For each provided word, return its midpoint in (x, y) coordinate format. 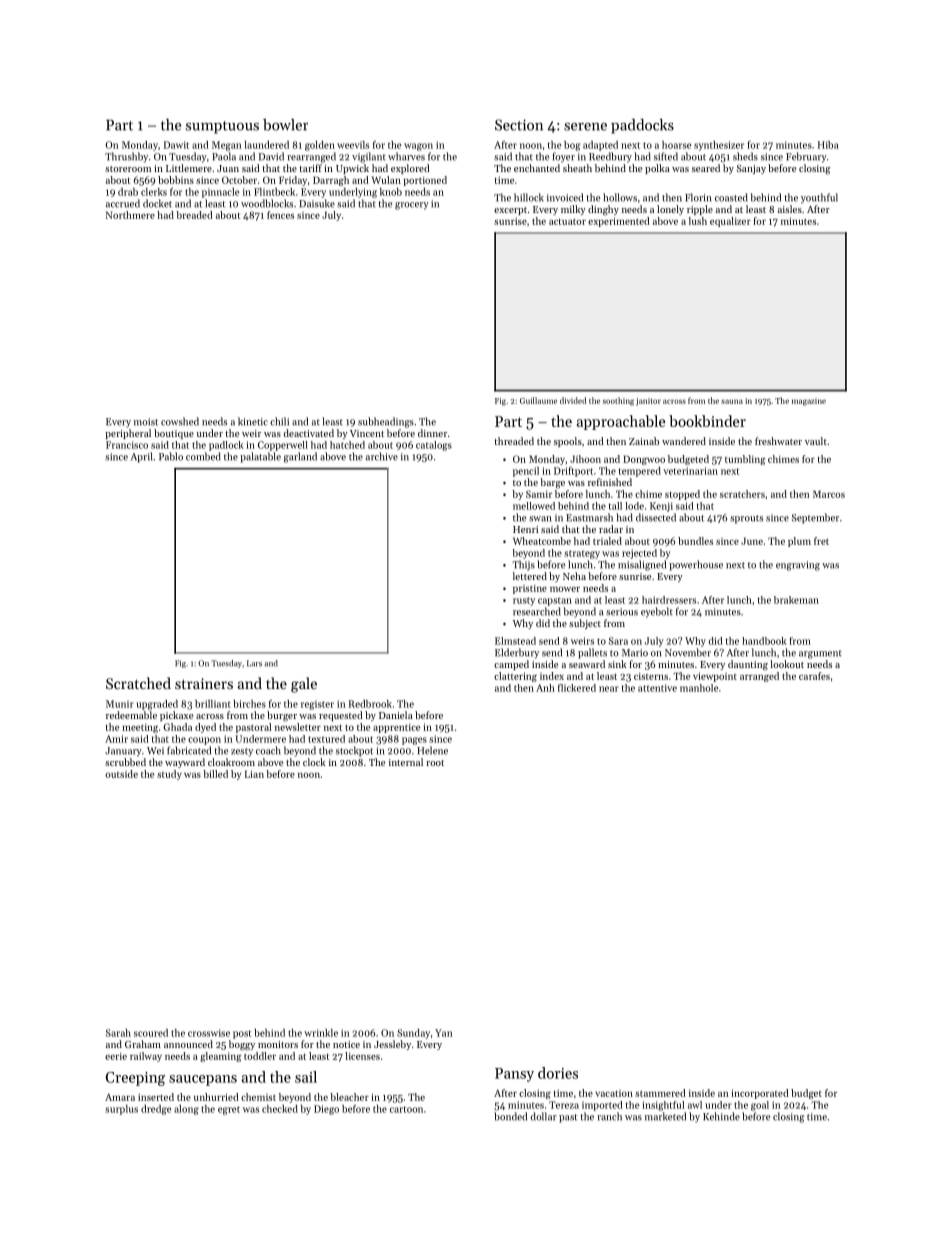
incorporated (760, 1094)
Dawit (176, 145)
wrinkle (321, 1033)
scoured (151, 1033)
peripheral (128, 434)
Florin (698, 197)
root (435, 763)
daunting (748, 665)
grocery (412, 206)
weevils (353, 145)
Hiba (828, 145)
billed (215, 774)
